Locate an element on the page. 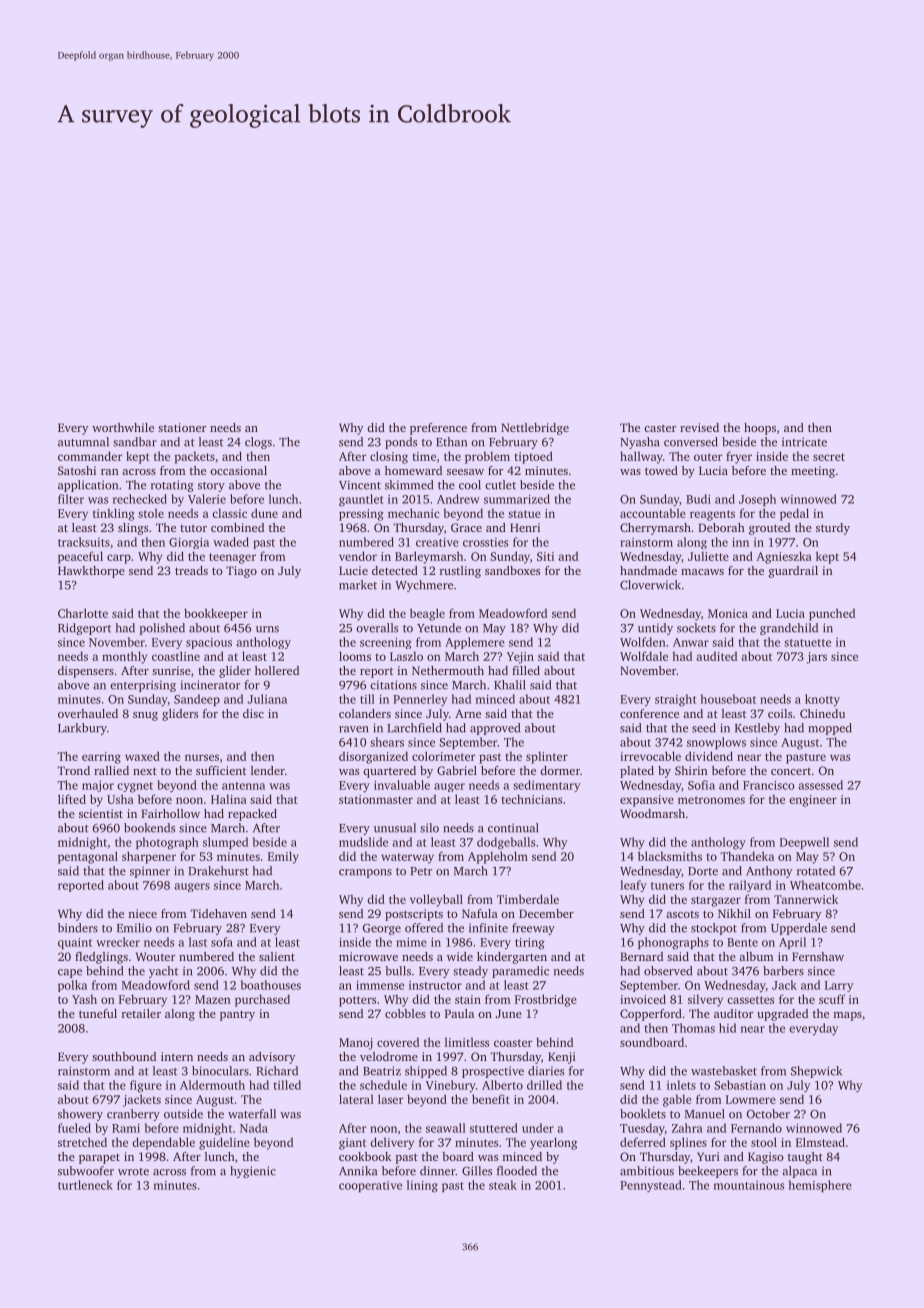 The height and width of the page is (1308, 924). overalls is located at coordinates (377, 628).
